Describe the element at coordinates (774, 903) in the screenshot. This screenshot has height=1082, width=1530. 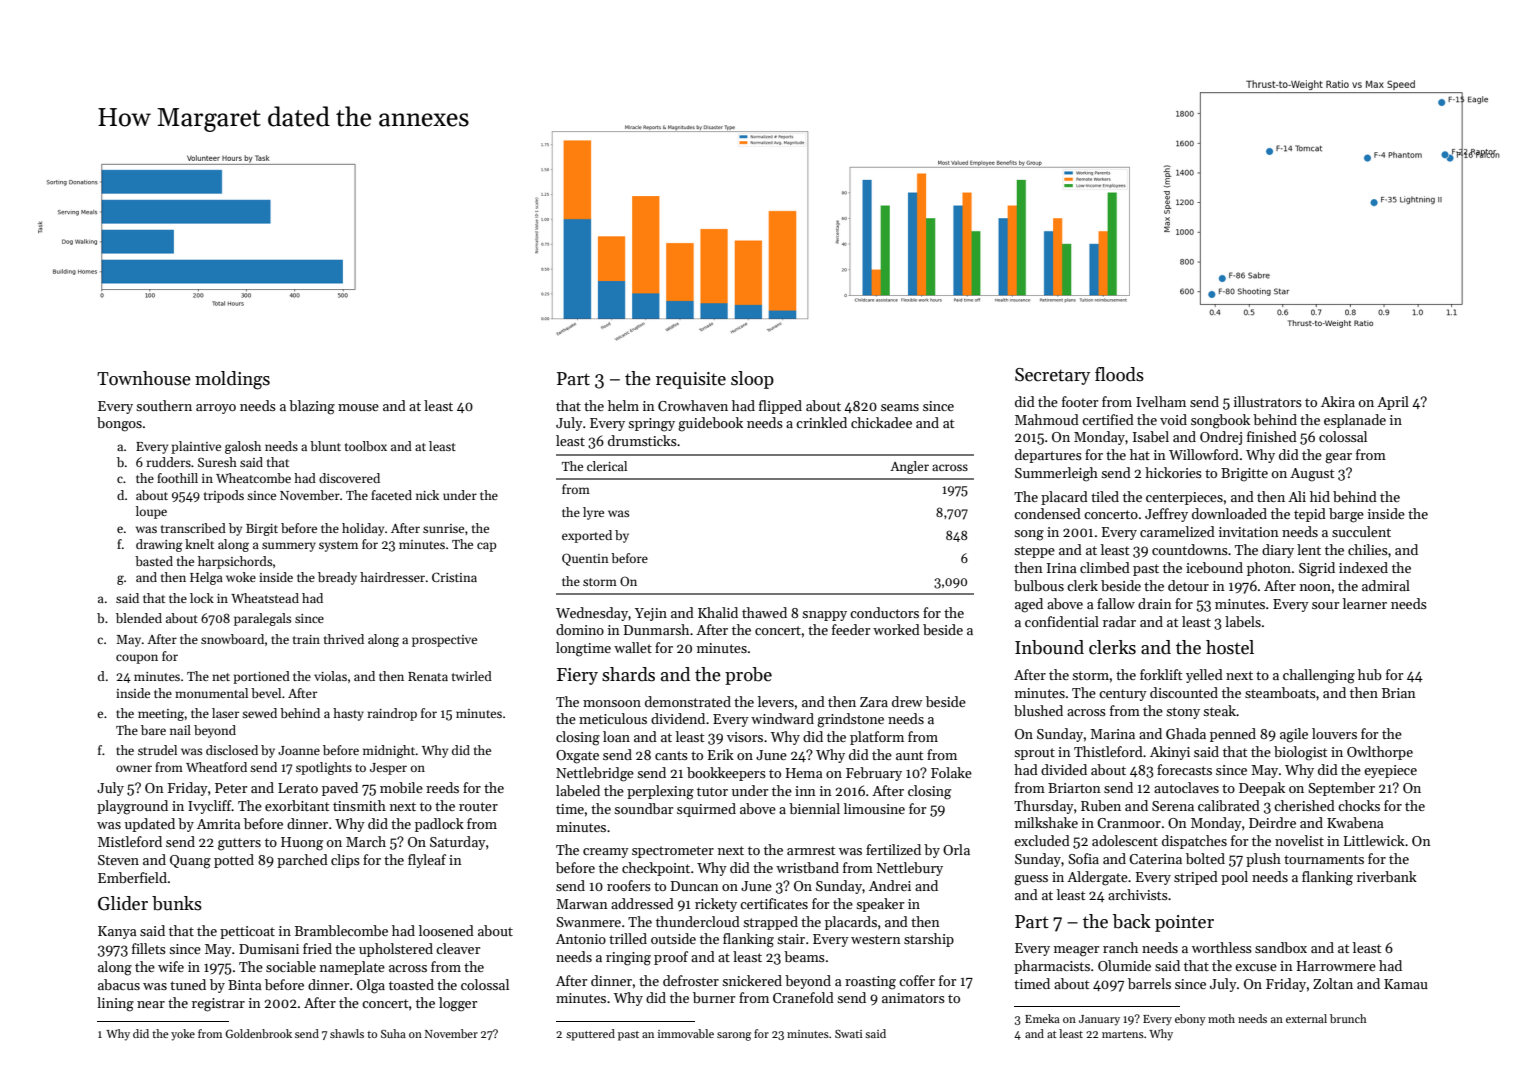
I see `certificates` at that location.
